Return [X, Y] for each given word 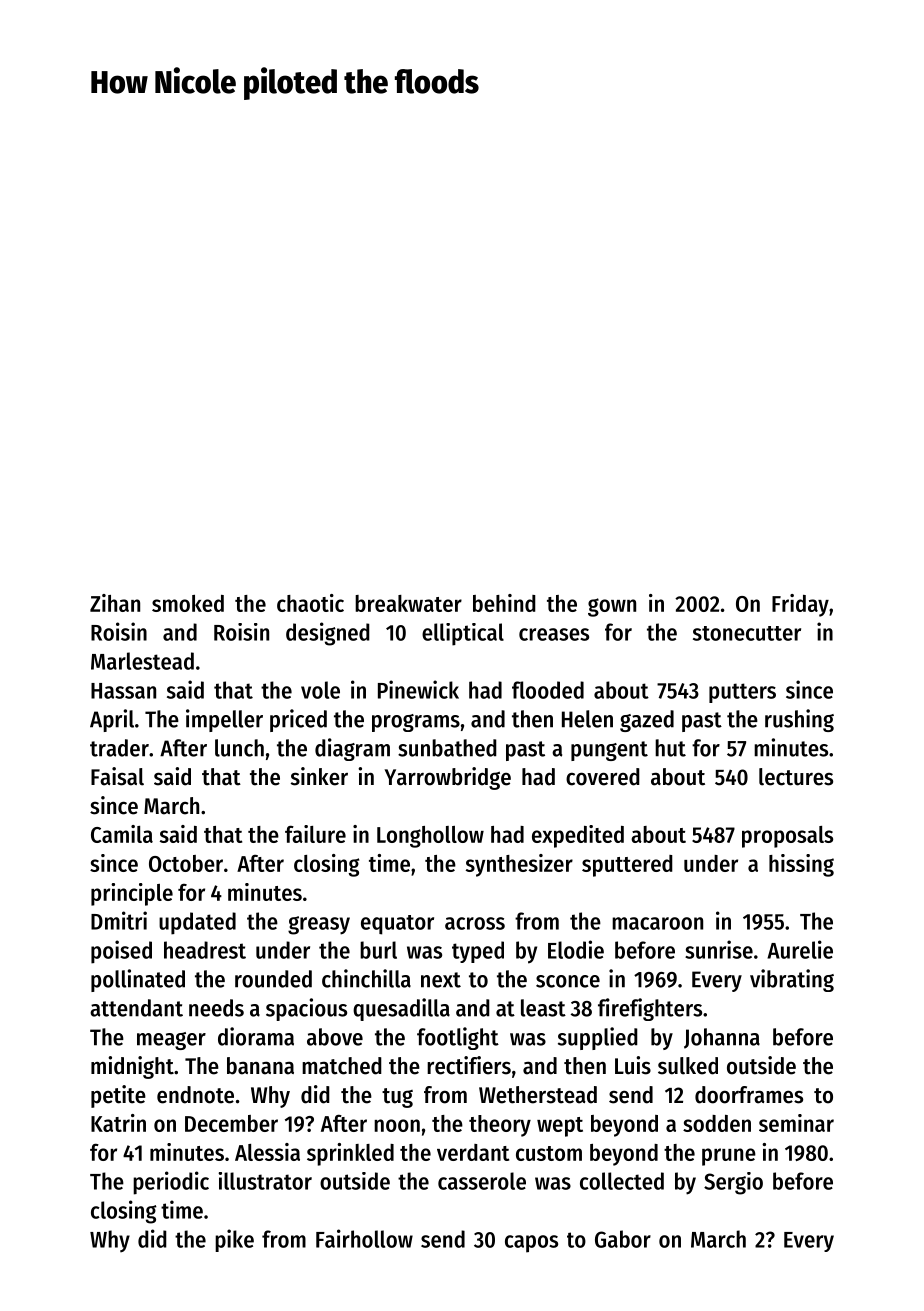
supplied [598, 1038]
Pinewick [418, 689]
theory [500, 1126]
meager [171, 1041]
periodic [171, 1183]
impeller [224, 720]
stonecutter [747, 633]
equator [397, 925]
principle [132, 894]
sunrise [719, 949]
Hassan [123, 691]
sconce [568, 981]
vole [320, 690]
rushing [799, 720]
